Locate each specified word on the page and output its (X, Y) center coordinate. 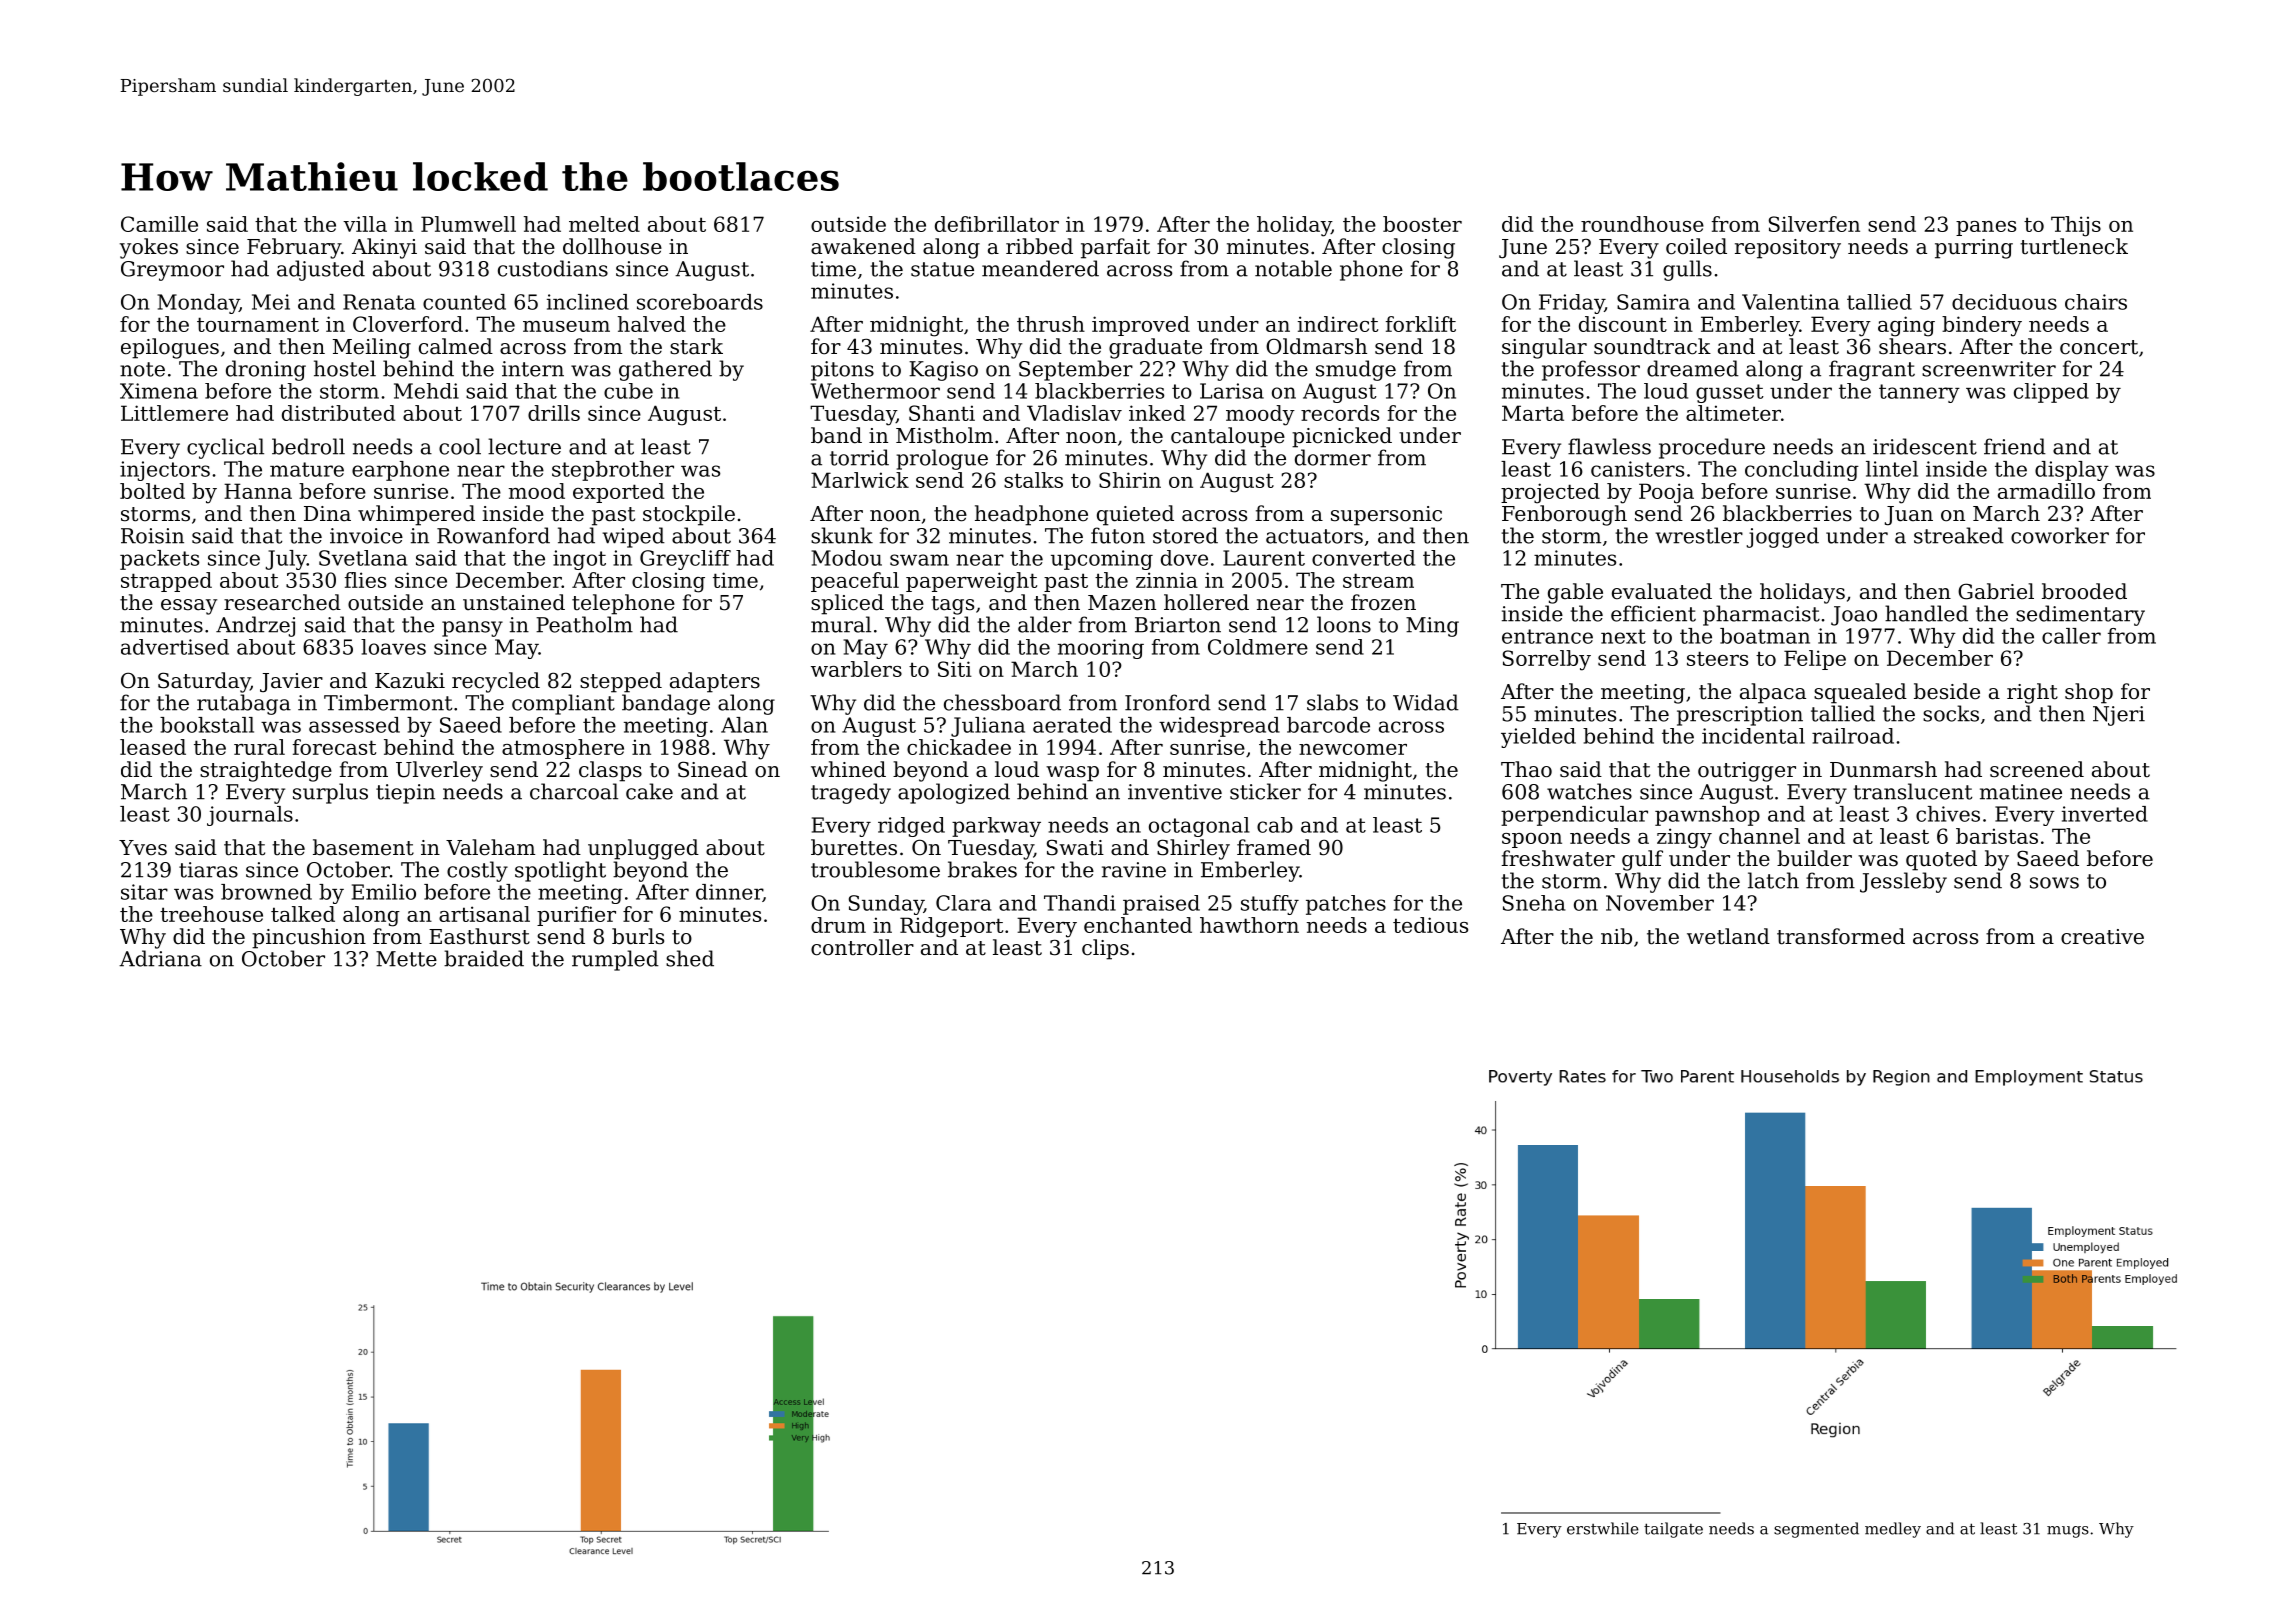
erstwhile (1603, 1528)
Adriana (160, 958)
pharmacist (1761, 615)
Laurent (1264, 558)
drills (554, 413)
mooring (1101, 649)
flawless (1609, 446)
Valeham (490, 847)
